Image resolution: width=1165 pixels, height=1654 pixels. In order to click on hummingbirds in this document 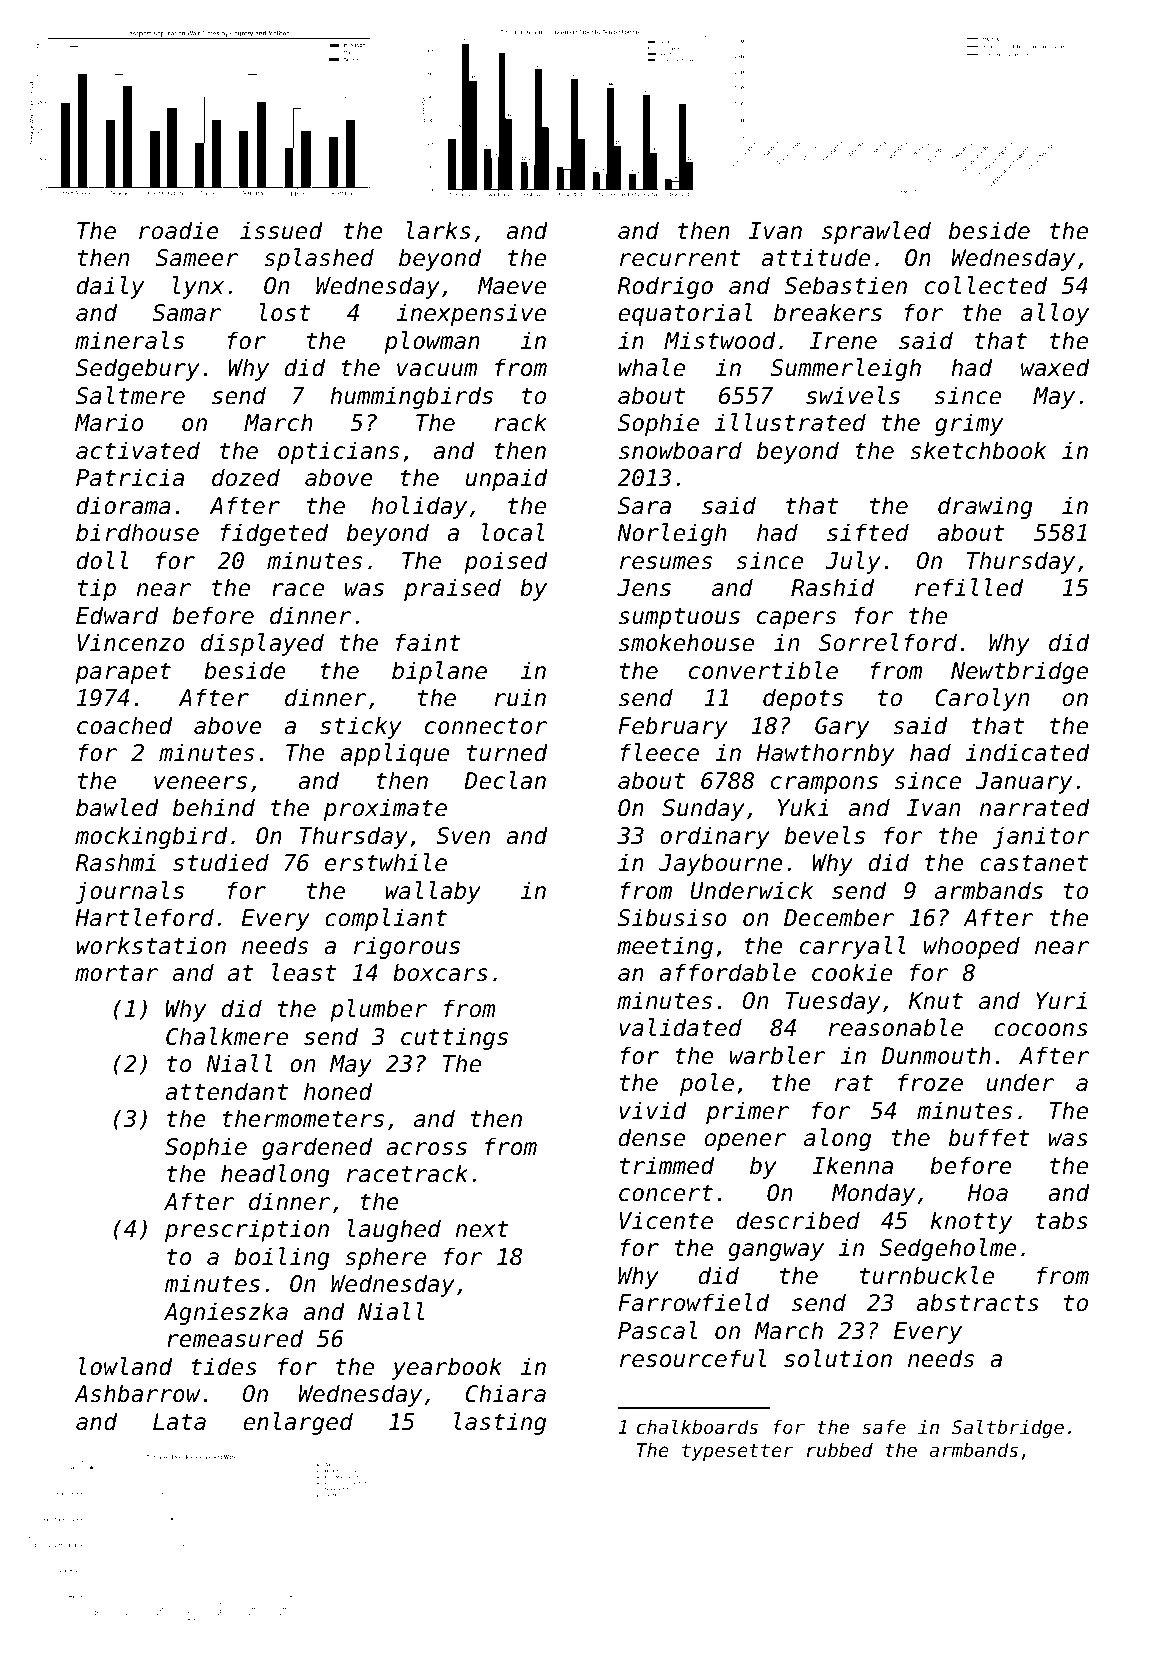, I will do `click(411, 397)`.
